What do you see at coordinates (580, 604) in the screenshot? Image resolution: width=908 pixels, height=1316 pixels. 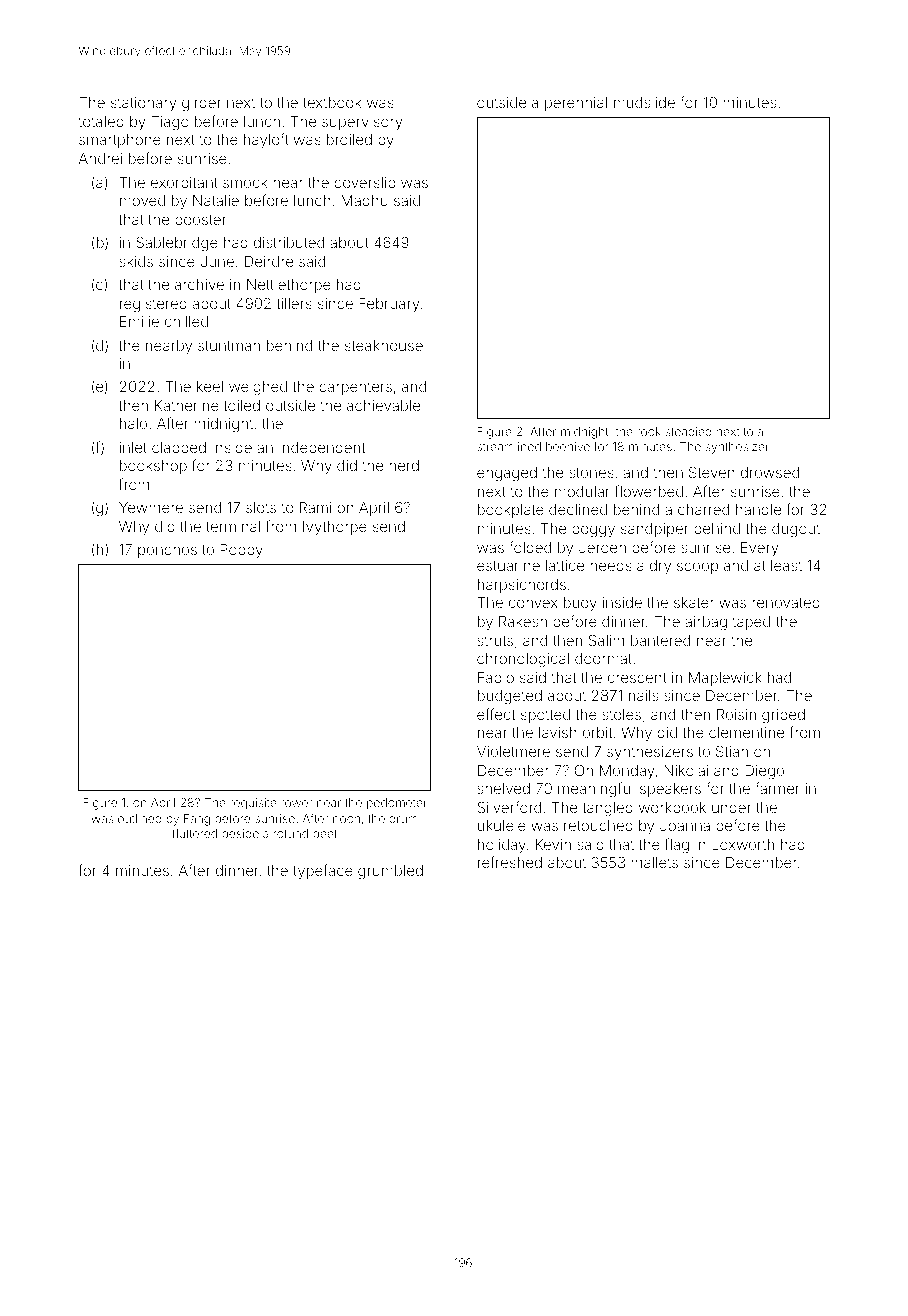 I see `buoy` at bounding box center [580, 604].
